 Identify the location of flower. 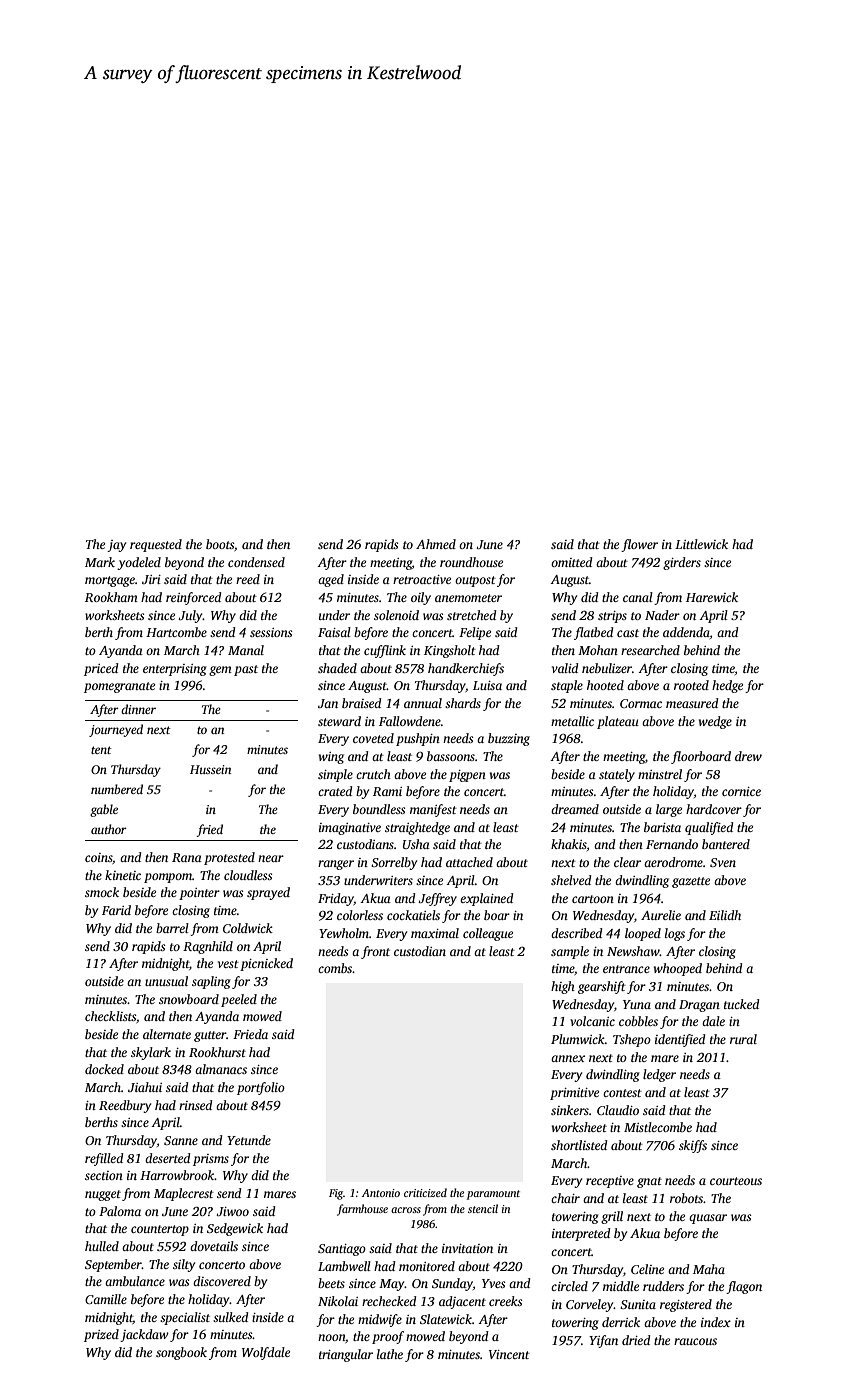
(639, 545).
